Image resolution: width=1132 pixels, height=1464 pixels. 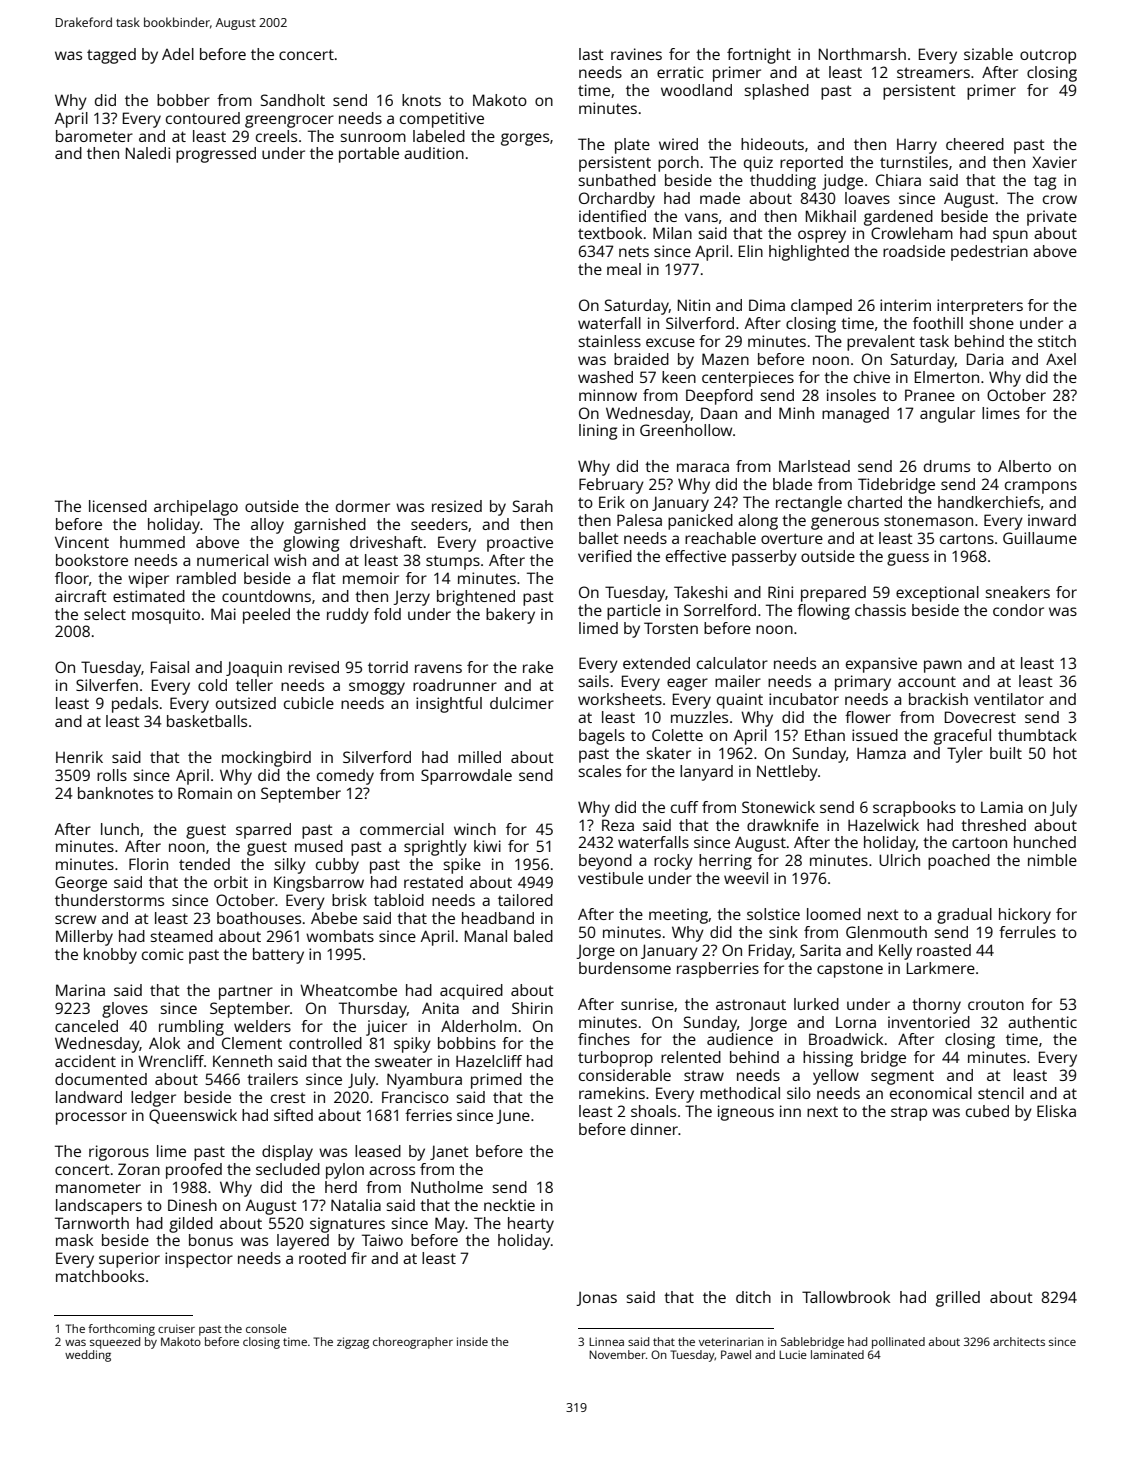 What do you see at coordinates (192, 1205) in the document?
I see `Dinesh` at bounding box center [192, 1205].
